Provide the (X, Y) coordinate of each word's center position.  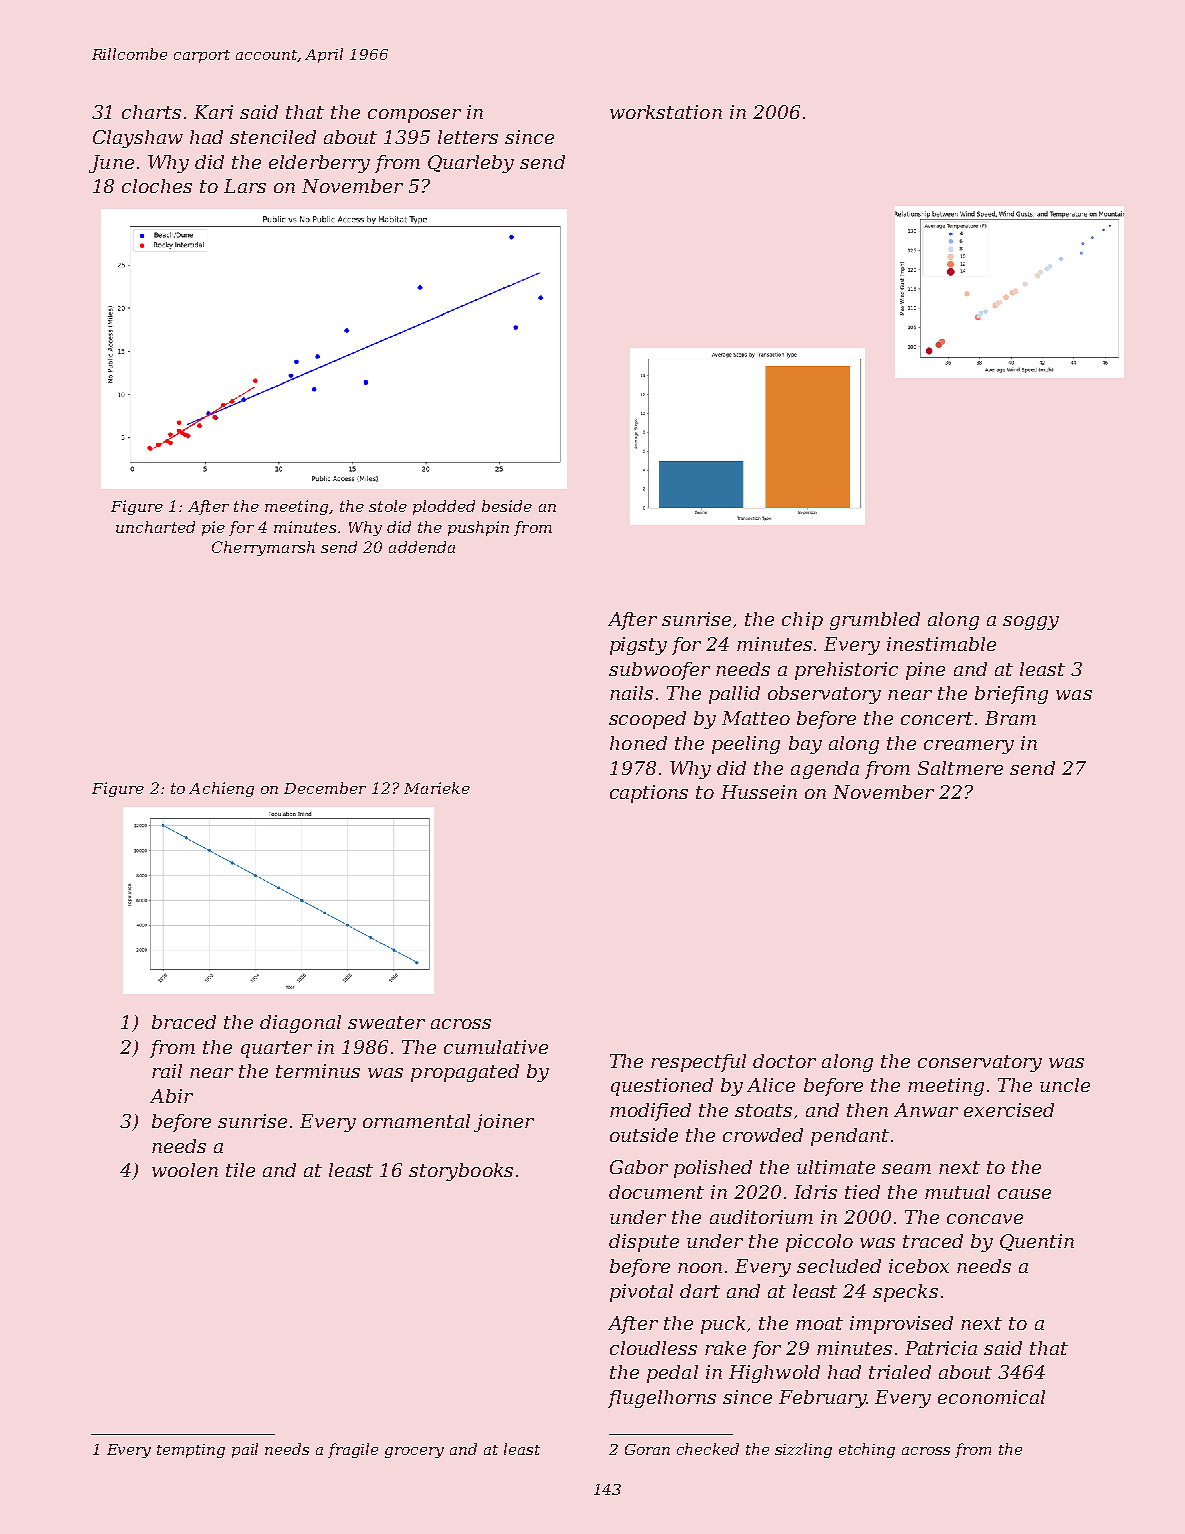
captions (649, 794)
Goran (647, 1449)
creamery (969, 747)
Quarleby (471, 164)
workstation (666, 112)
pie (213, 528)
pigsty (638, 646)
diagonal (300, 1024)
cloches (157, 186)
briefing (1011, 695)
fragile (353, 1450)
